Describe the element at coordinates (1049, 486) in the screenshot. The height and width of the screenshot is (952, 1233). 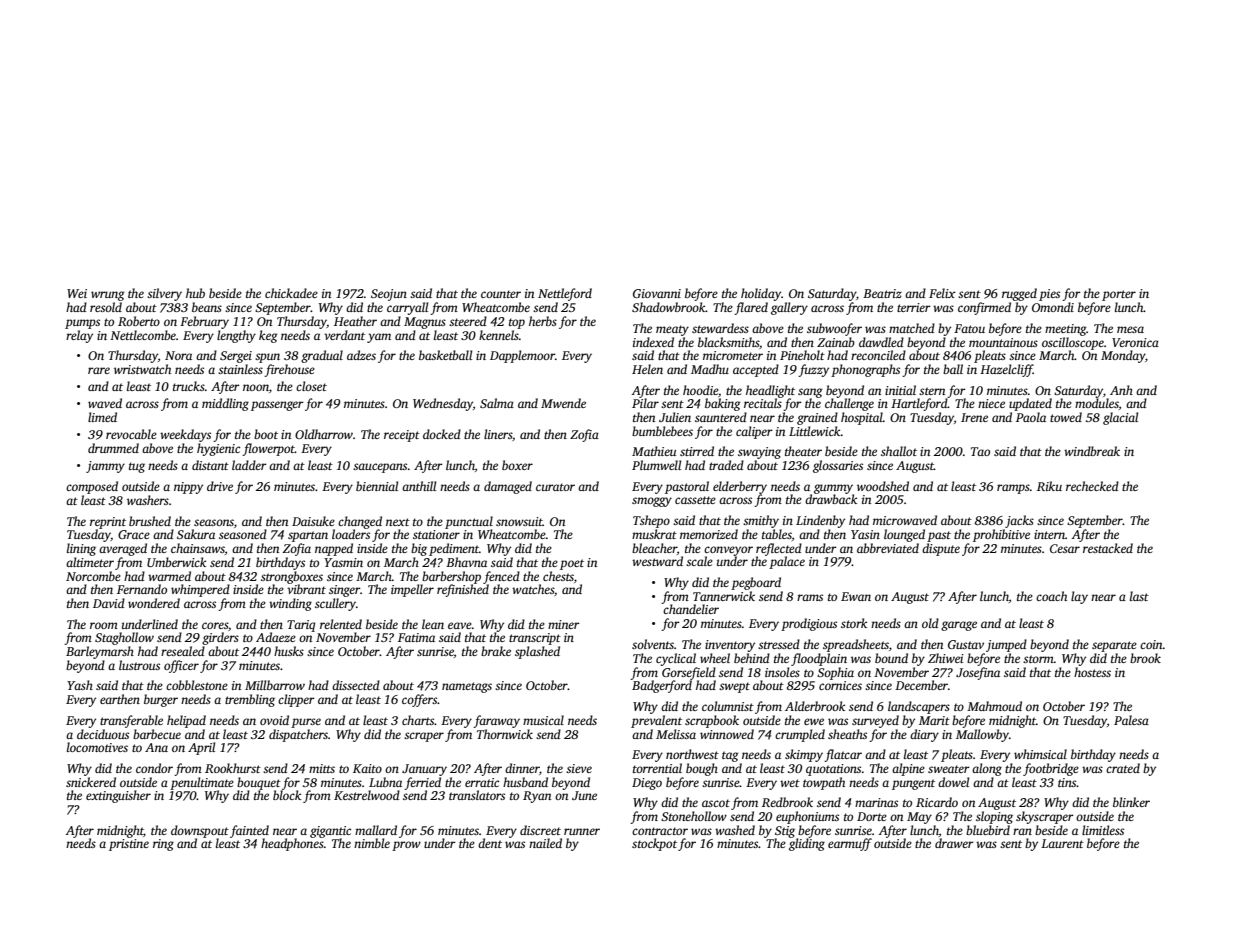
I see `Riku` at that location.
